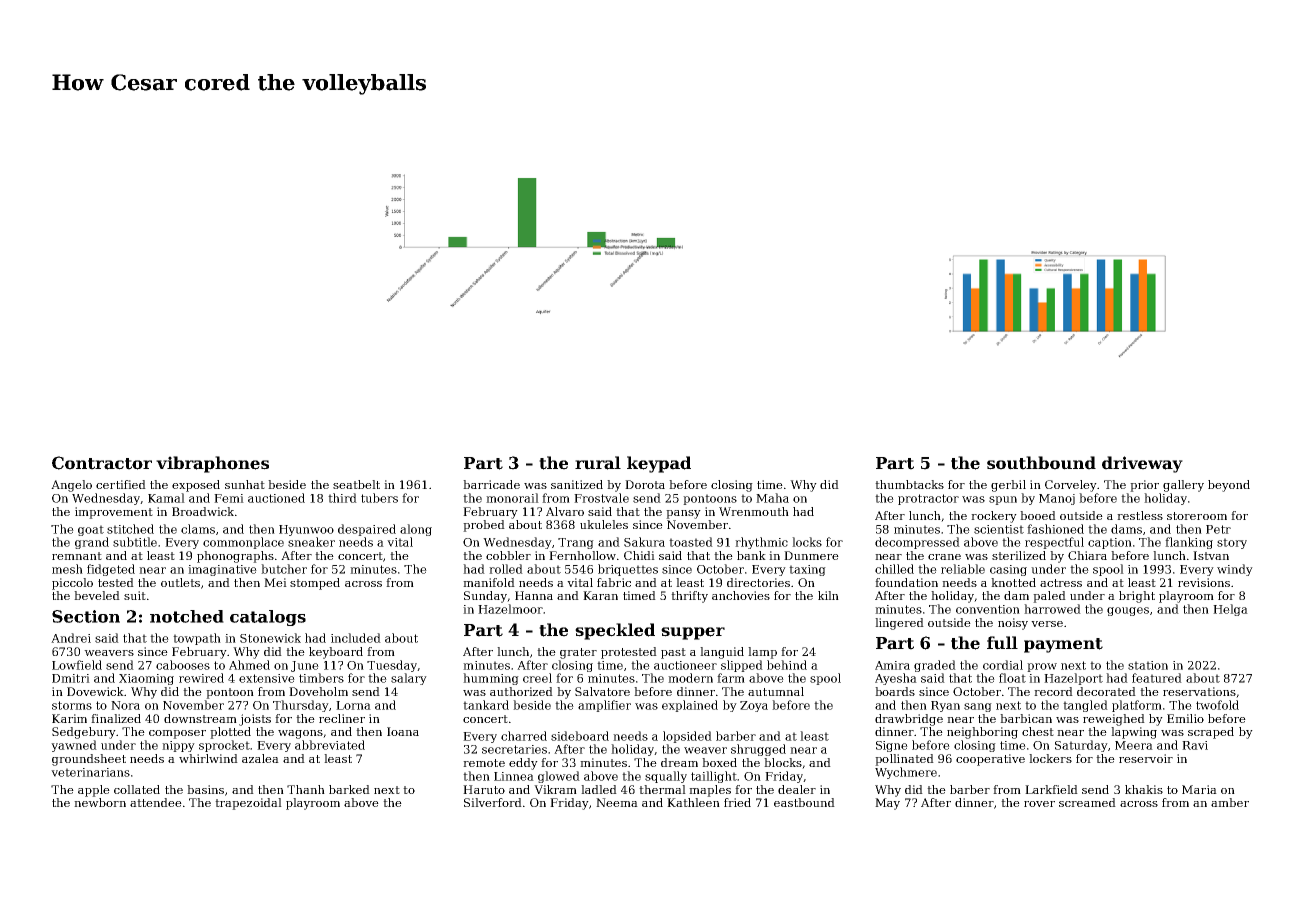  Describe the element at coordinates (212, 464) in the screenshot. I see `vibraphones` at that location.
